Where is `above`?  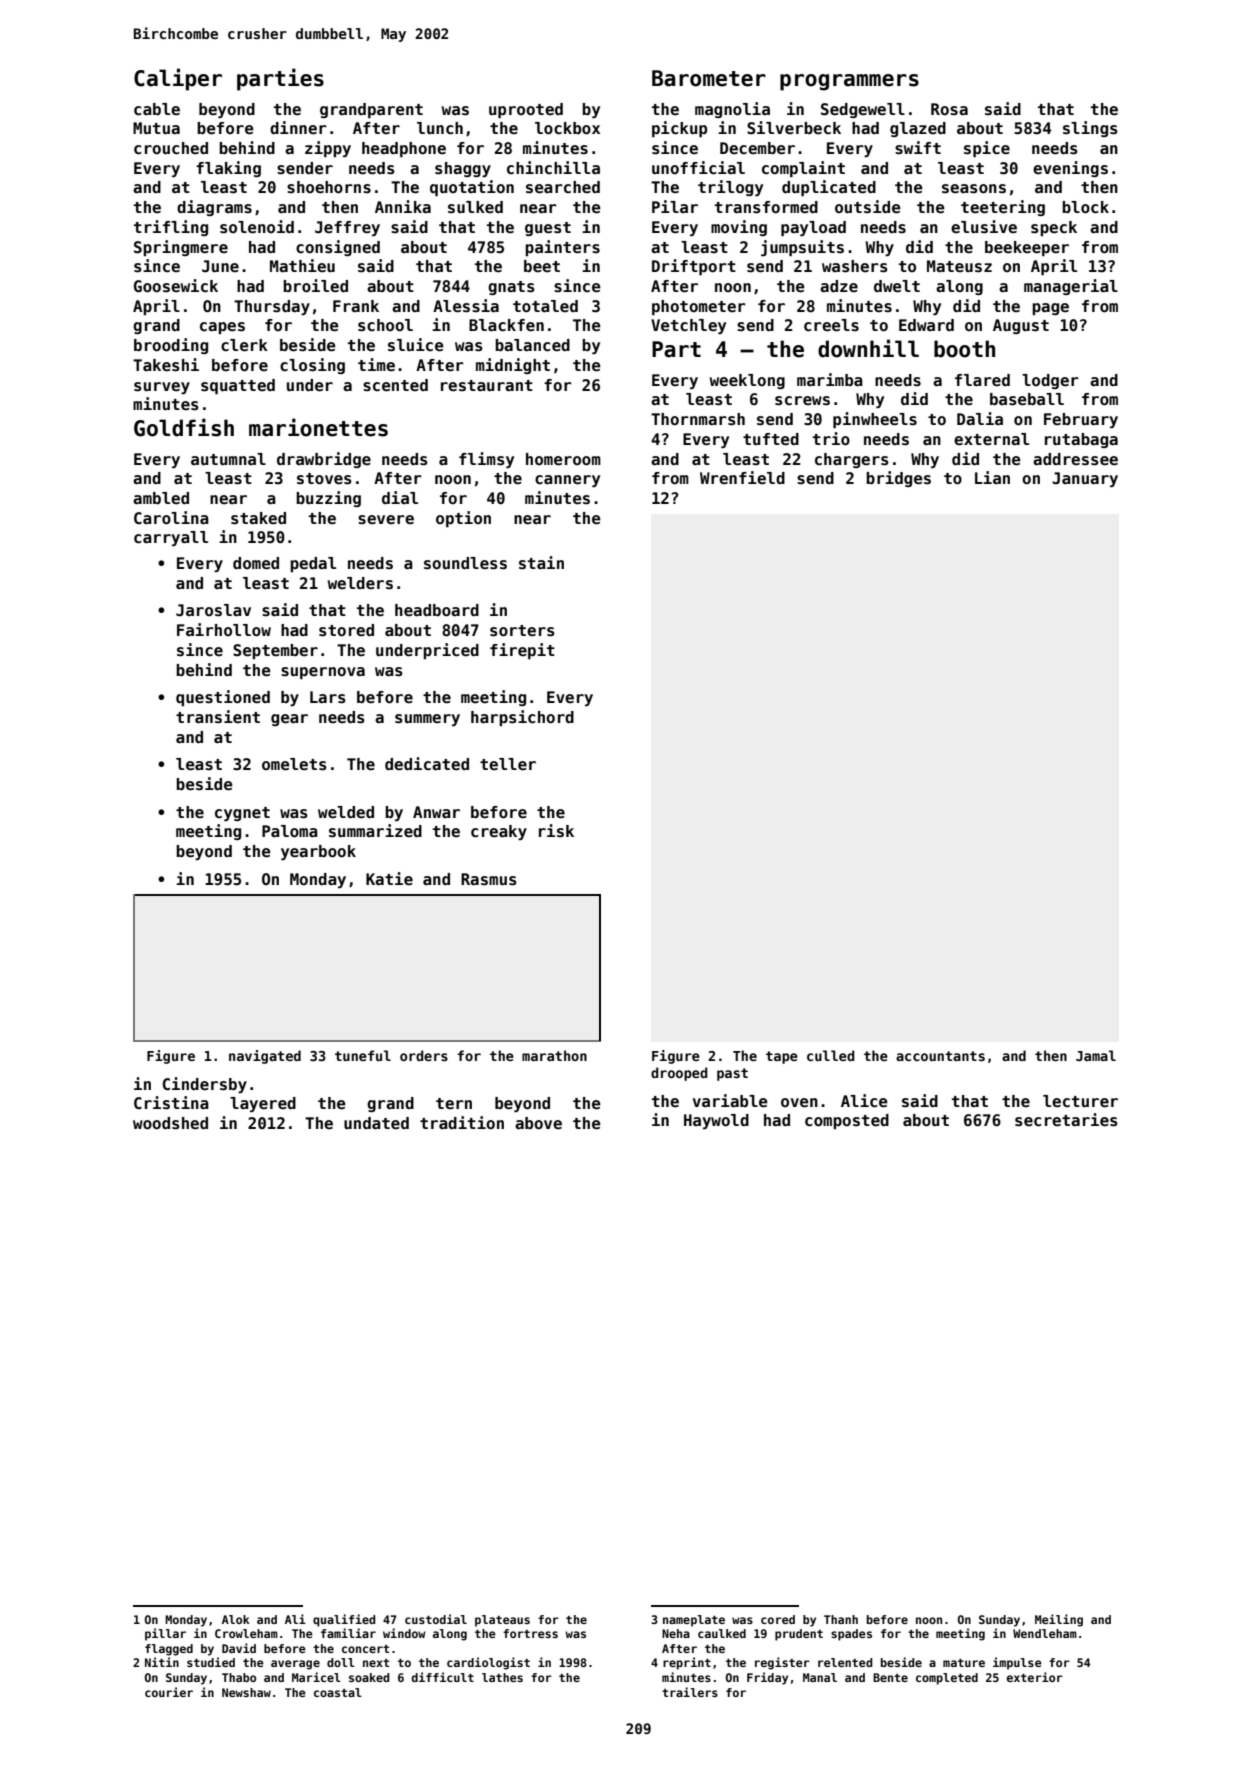
above is located at coordinates (538, 1123).
